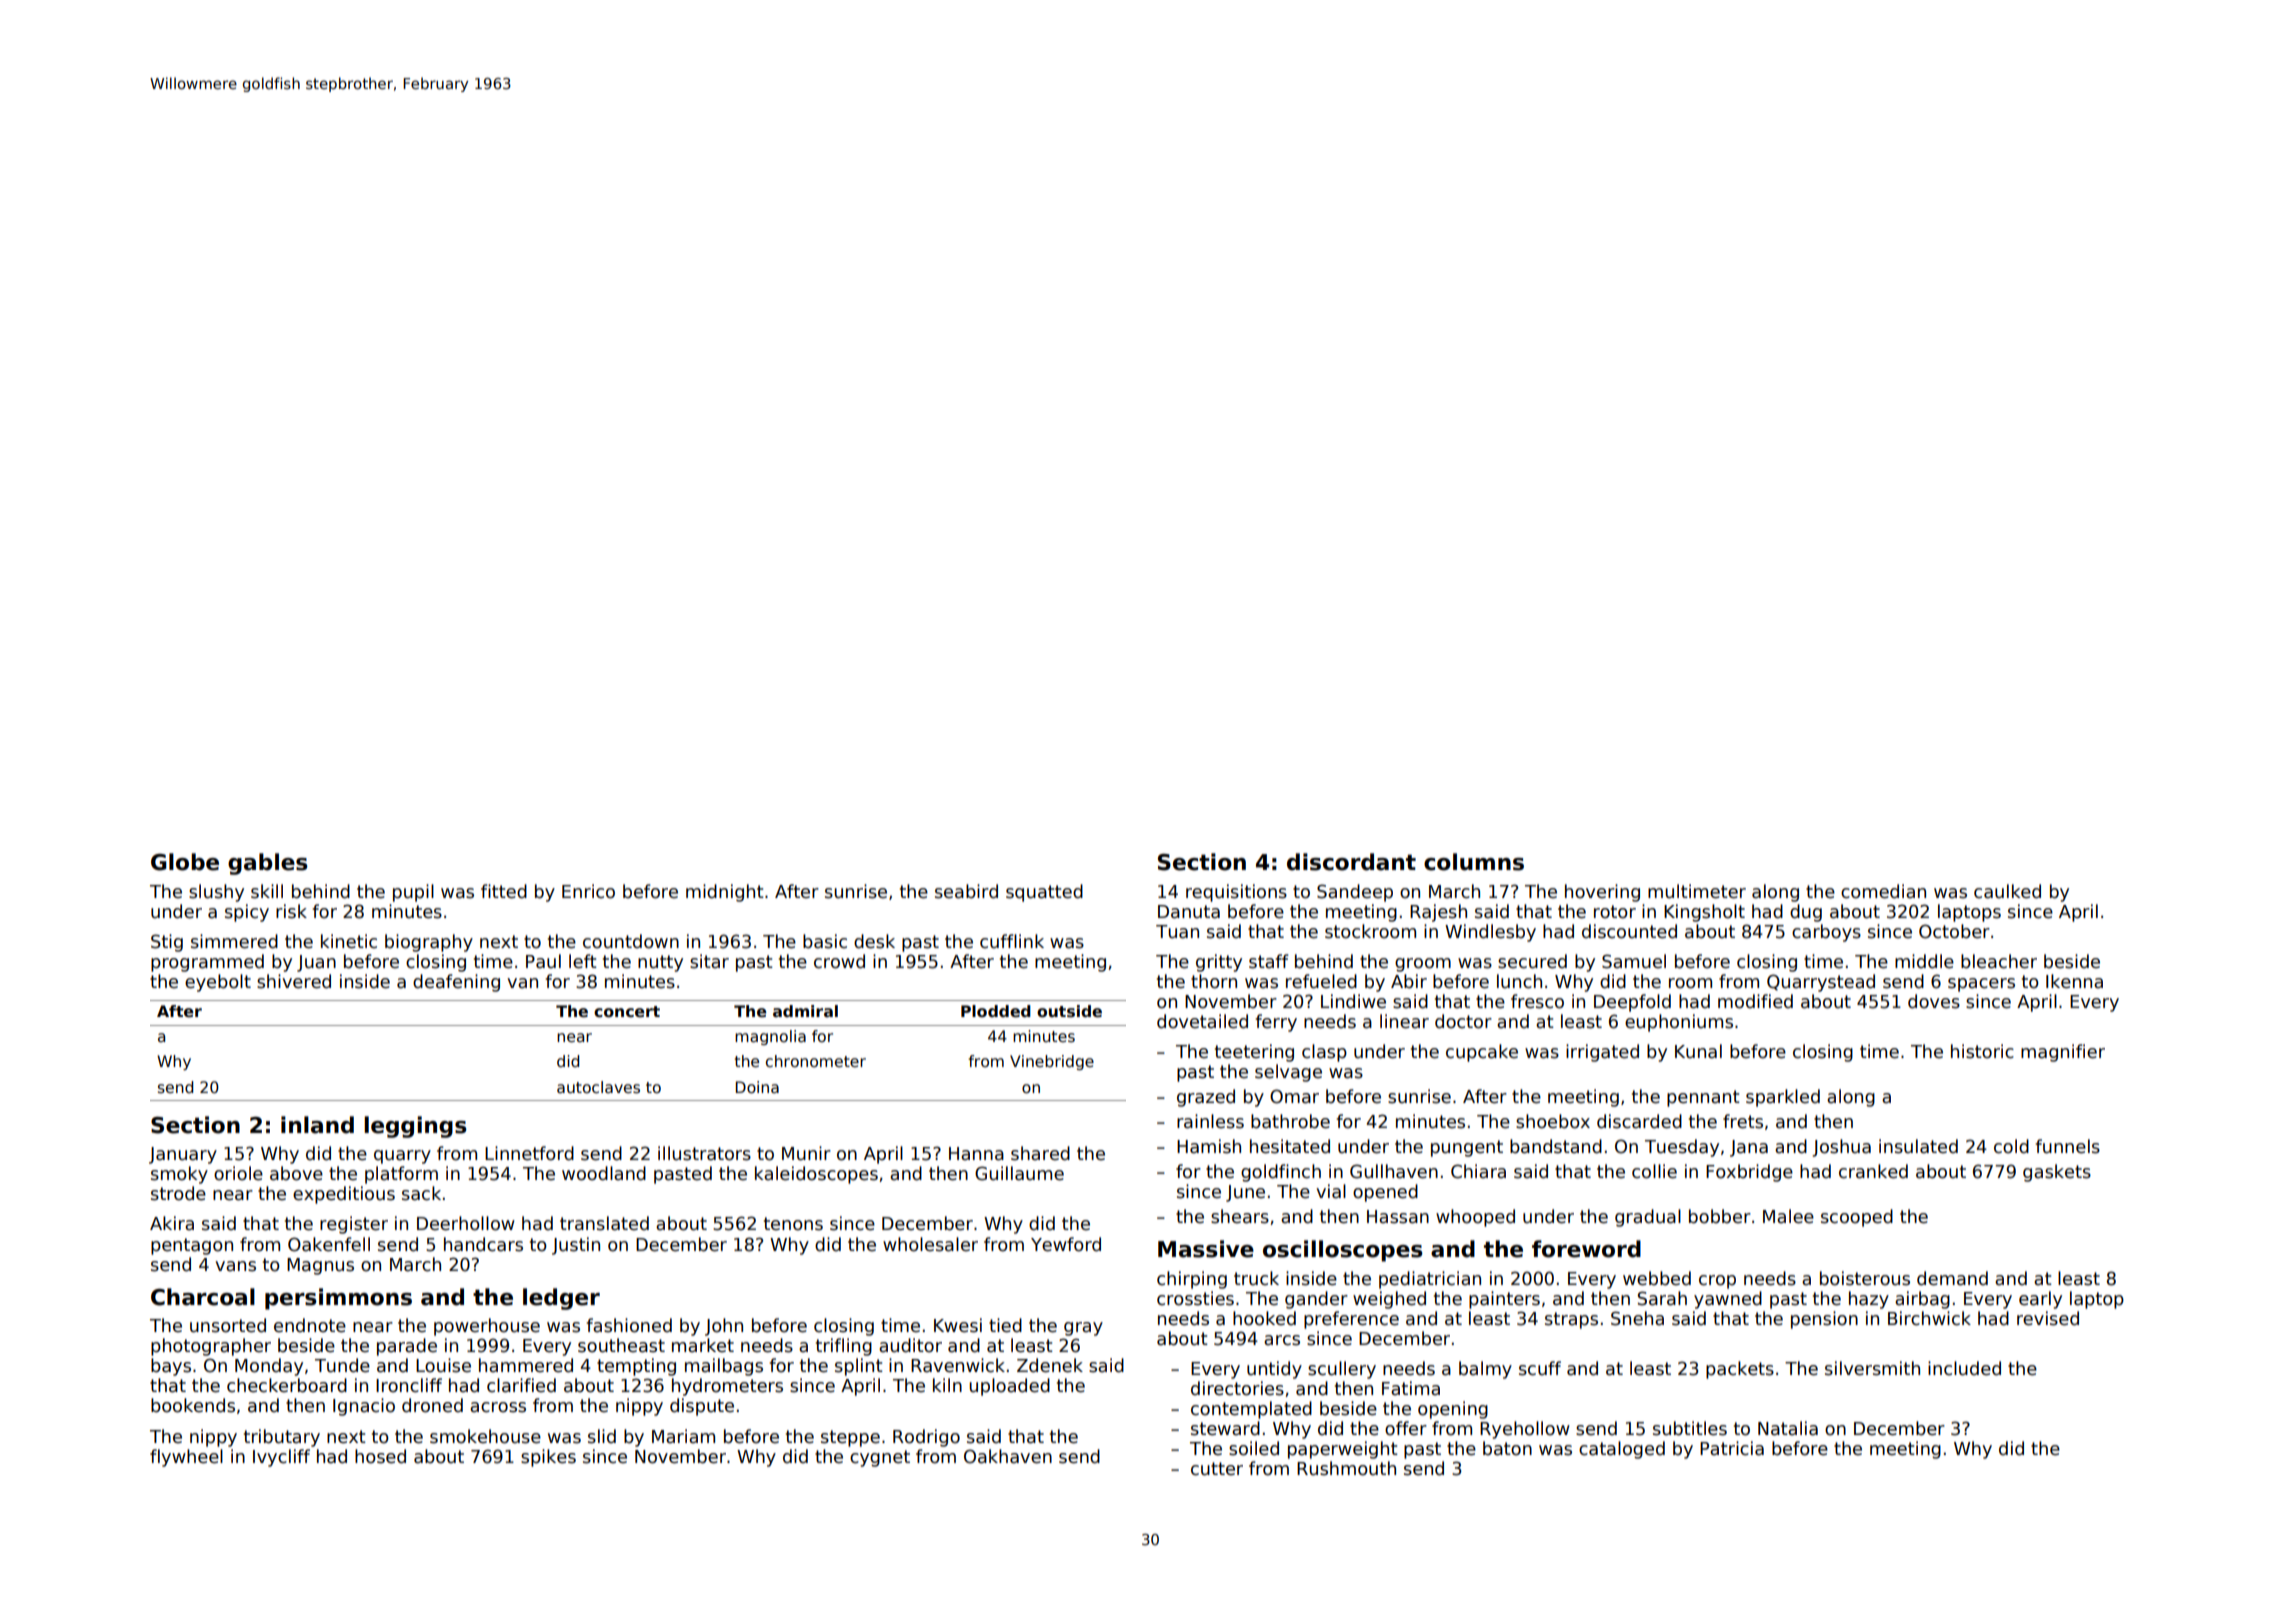 The image size is (2282, 1614). I want to click on market, so click(703, 1345).
